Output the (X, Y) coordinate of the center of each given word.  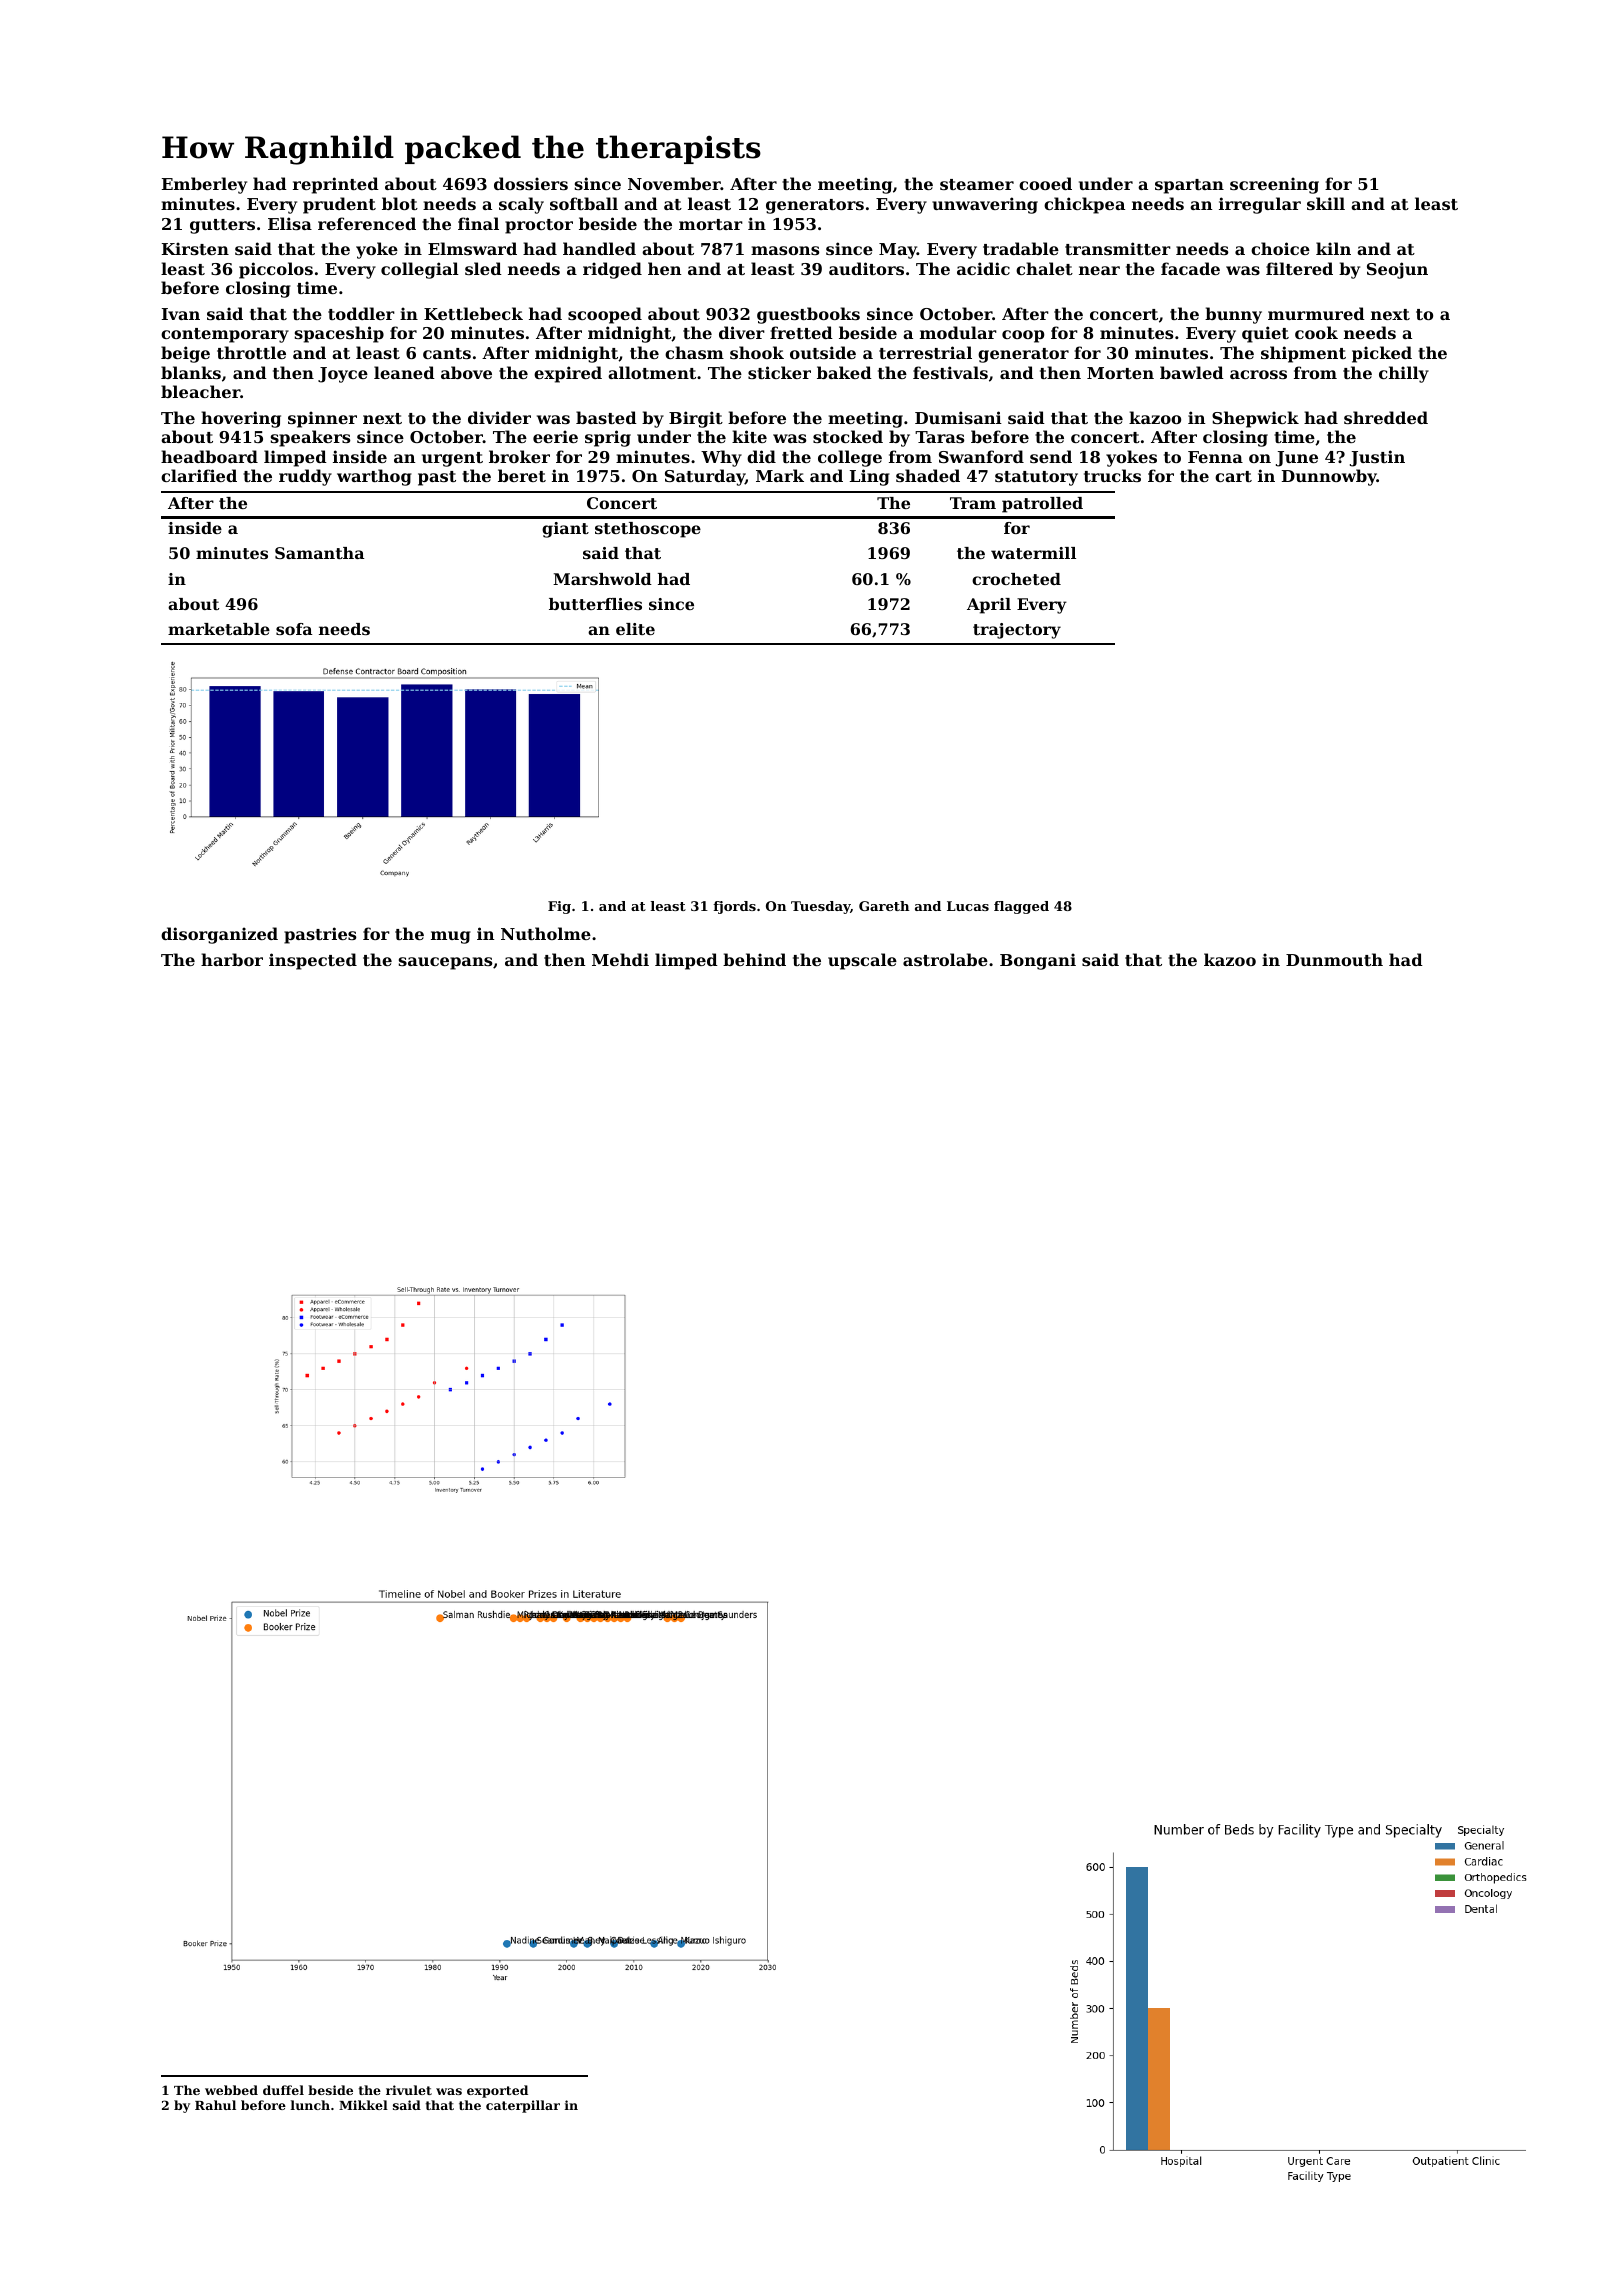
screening (1274, 185)
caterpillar (523, 2106)
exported (497, 2091)
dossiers (531, 183)
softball (584, 203)
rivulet (409, 2090)
